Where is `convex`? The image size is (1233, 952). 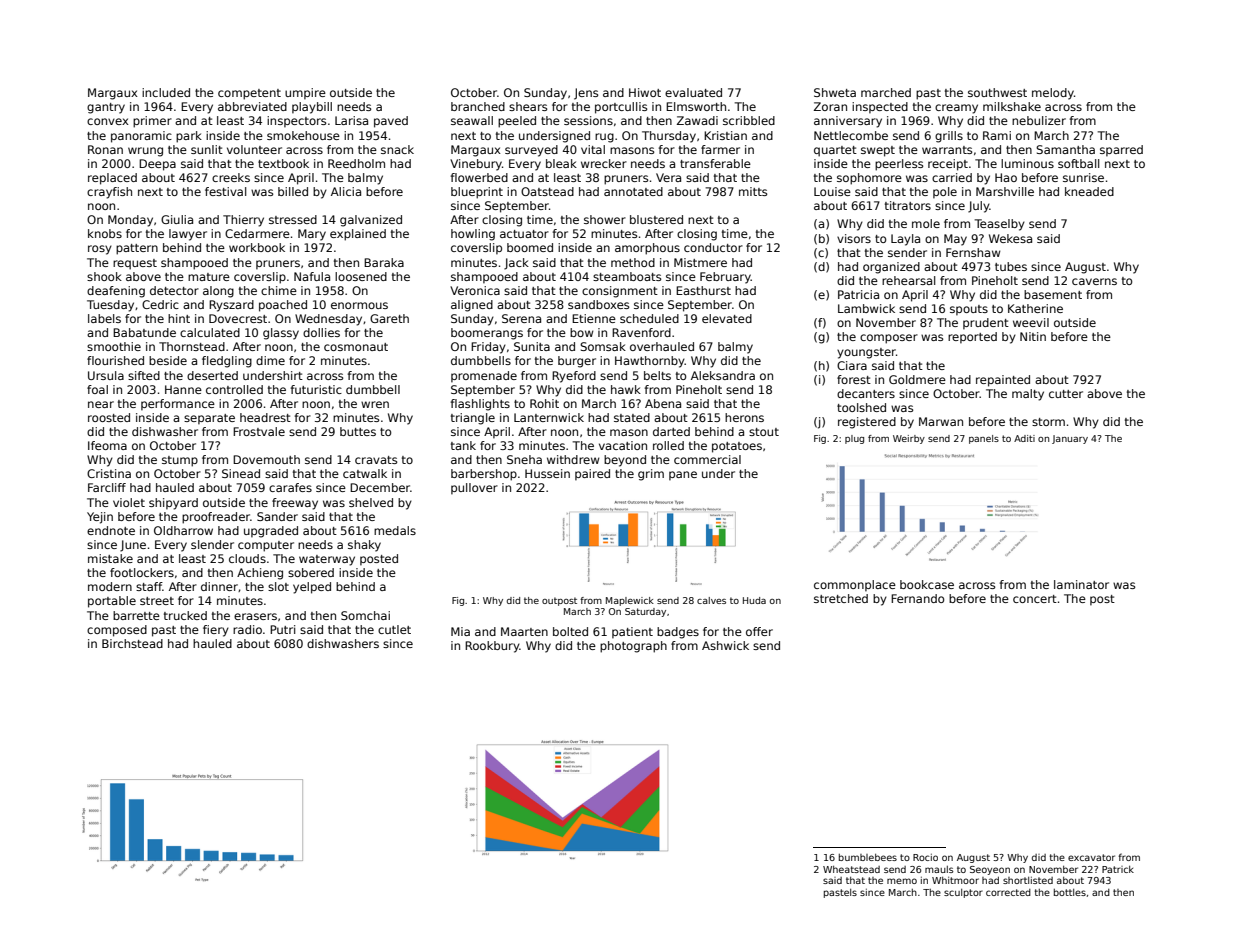 convex is located at coordinates (108, 121).
